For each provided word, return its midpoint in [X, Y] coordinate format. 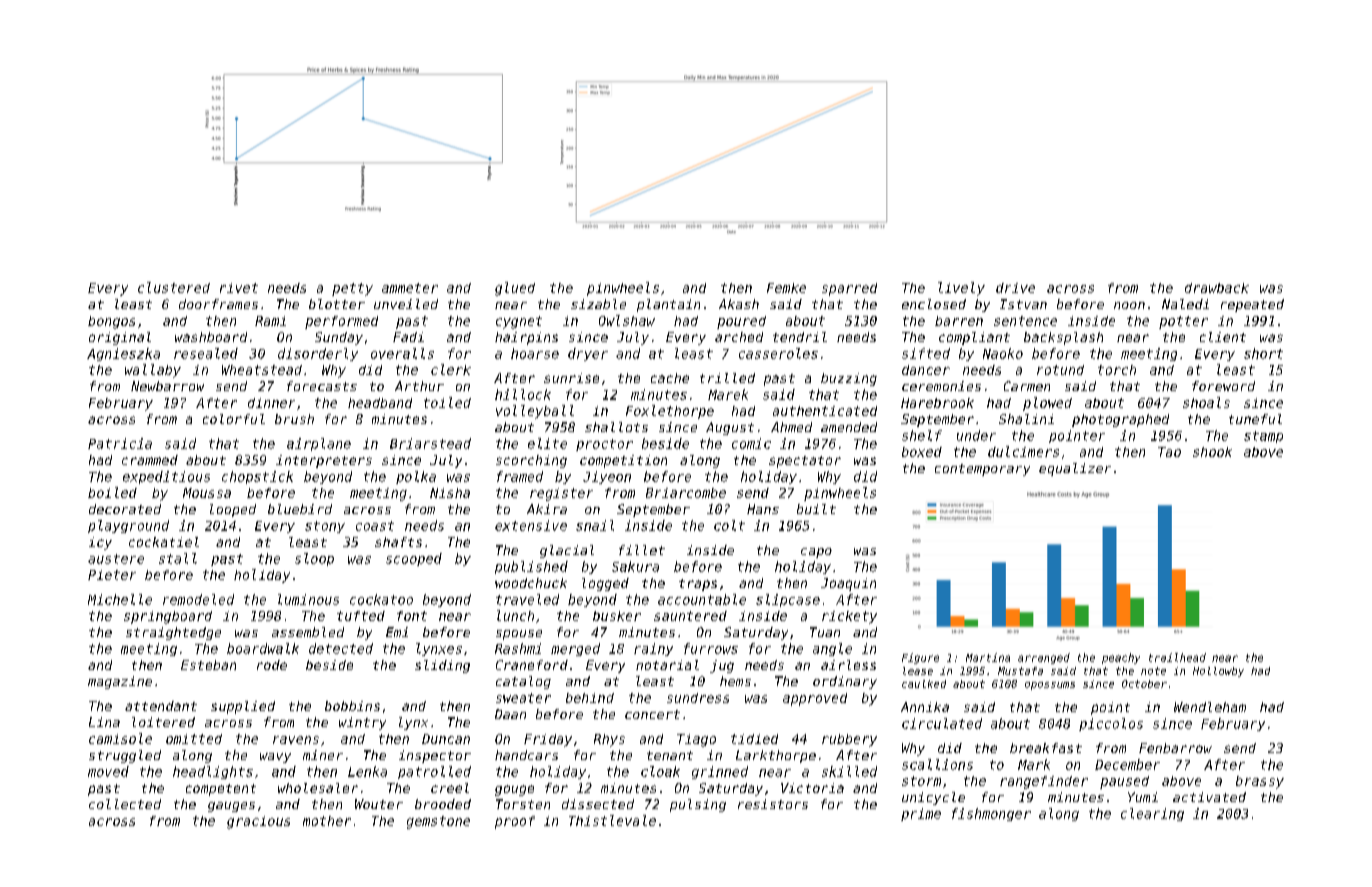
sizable [598, 304]
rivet [239, 288]
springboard [168, 617]
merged [575, 649]
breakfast [1046, 748]
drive [1015, 288]
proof [515, 822]
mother [327, 821]
